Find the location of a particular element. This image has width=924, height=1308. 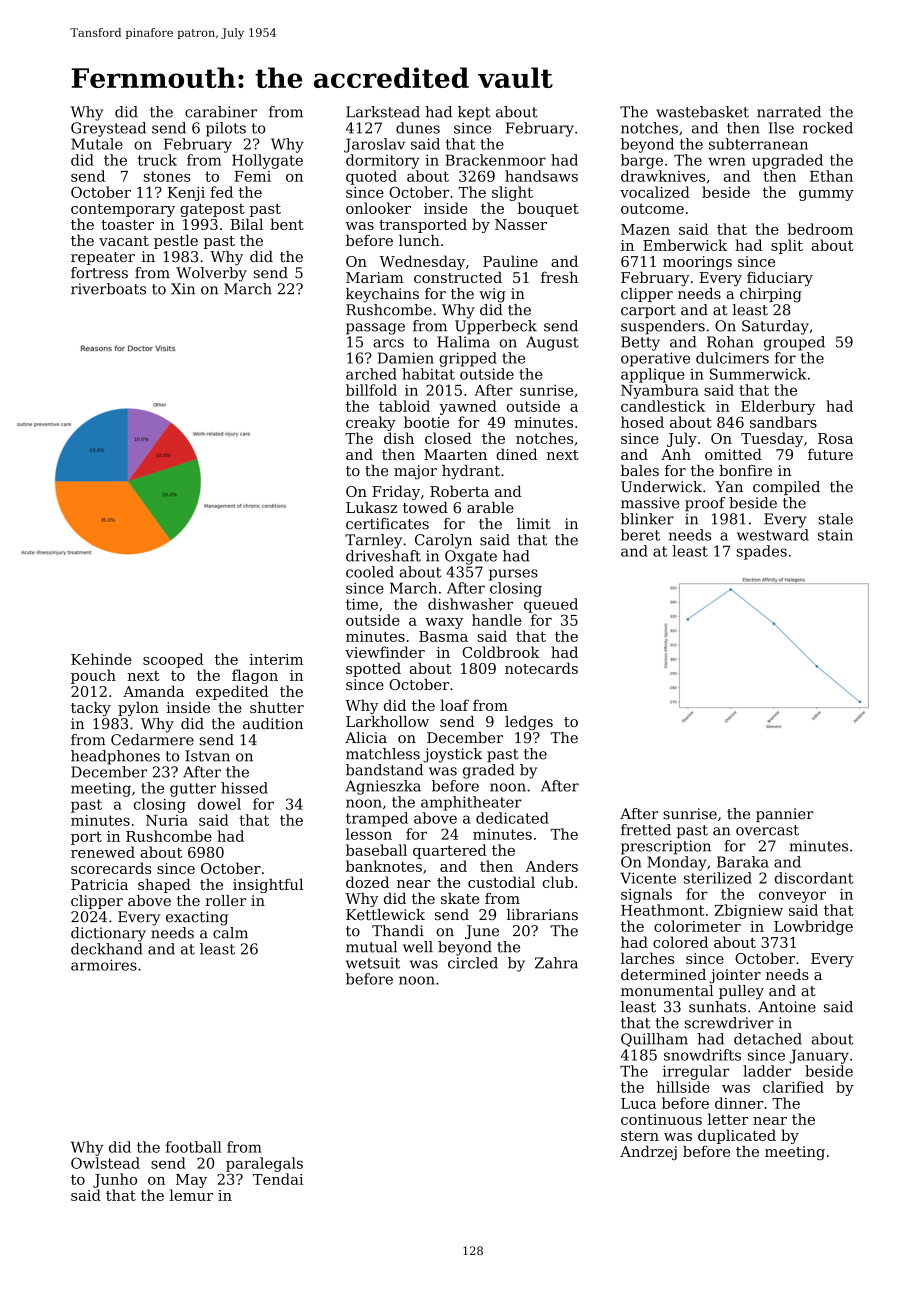

cooled is located at coordinates (370, 572).
